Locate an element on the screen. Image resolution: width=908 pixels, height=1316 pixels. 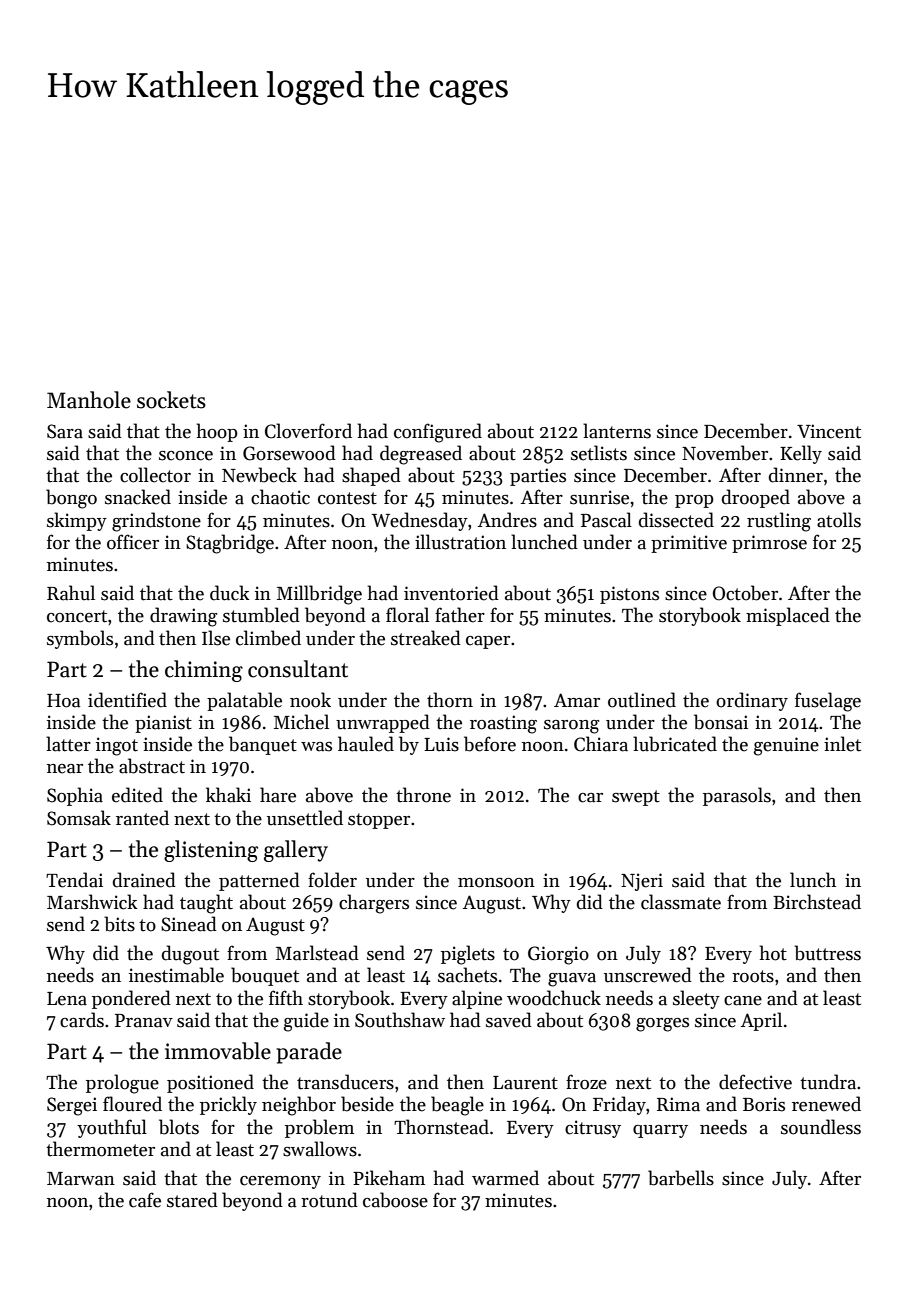
configured is located at coordinates (438, 433).
